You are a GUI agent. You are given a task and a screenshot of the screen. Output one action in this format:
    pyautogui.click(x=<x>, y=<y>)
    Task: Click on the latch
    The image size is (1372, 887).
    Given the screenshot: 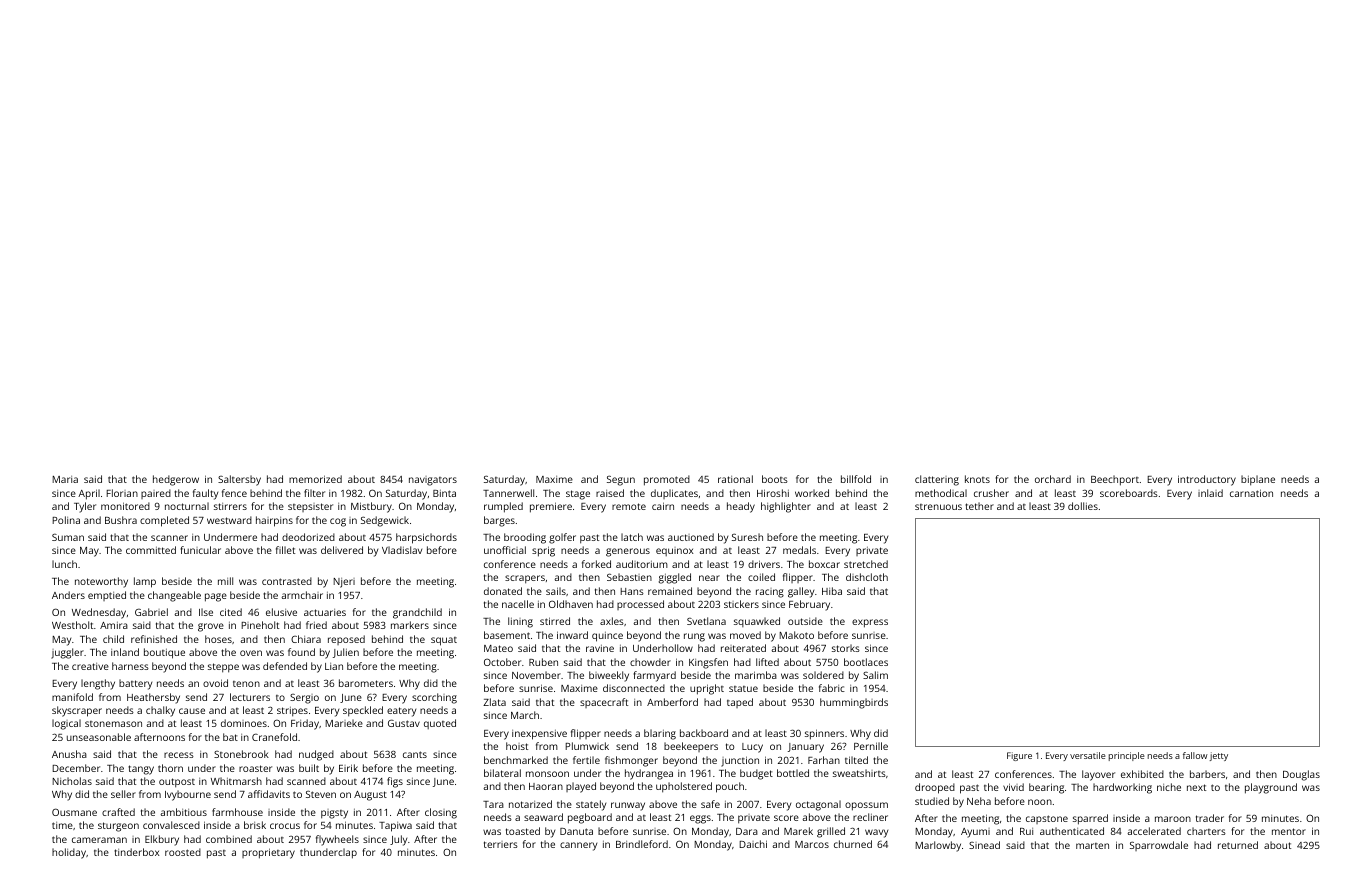 What is the action you would take?
    pyautogui.click(x=632, y=537)
